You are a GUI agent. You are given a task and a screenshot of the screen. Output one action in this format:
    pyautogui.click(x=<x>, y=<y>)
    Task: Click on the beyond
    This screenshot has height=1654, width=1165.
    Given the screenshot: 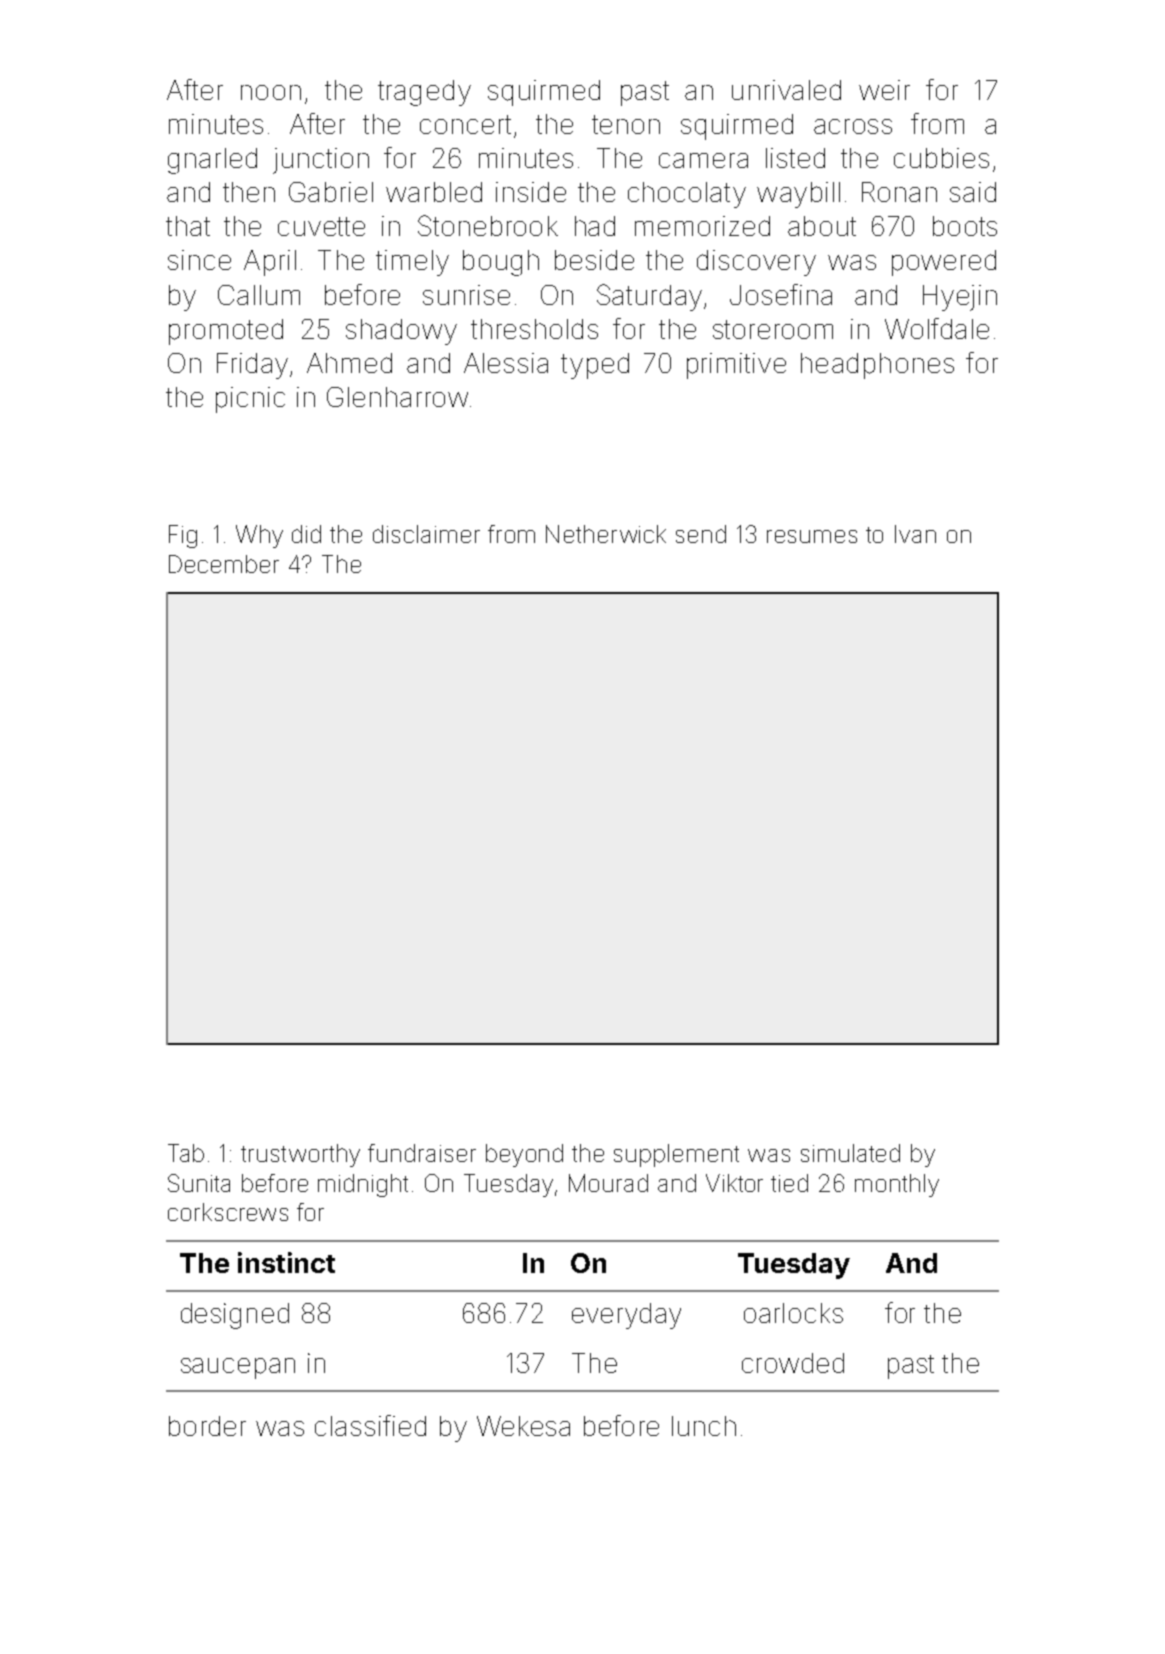 What is the action you would take?
    pyautogui.click(x=524, y=1155)
